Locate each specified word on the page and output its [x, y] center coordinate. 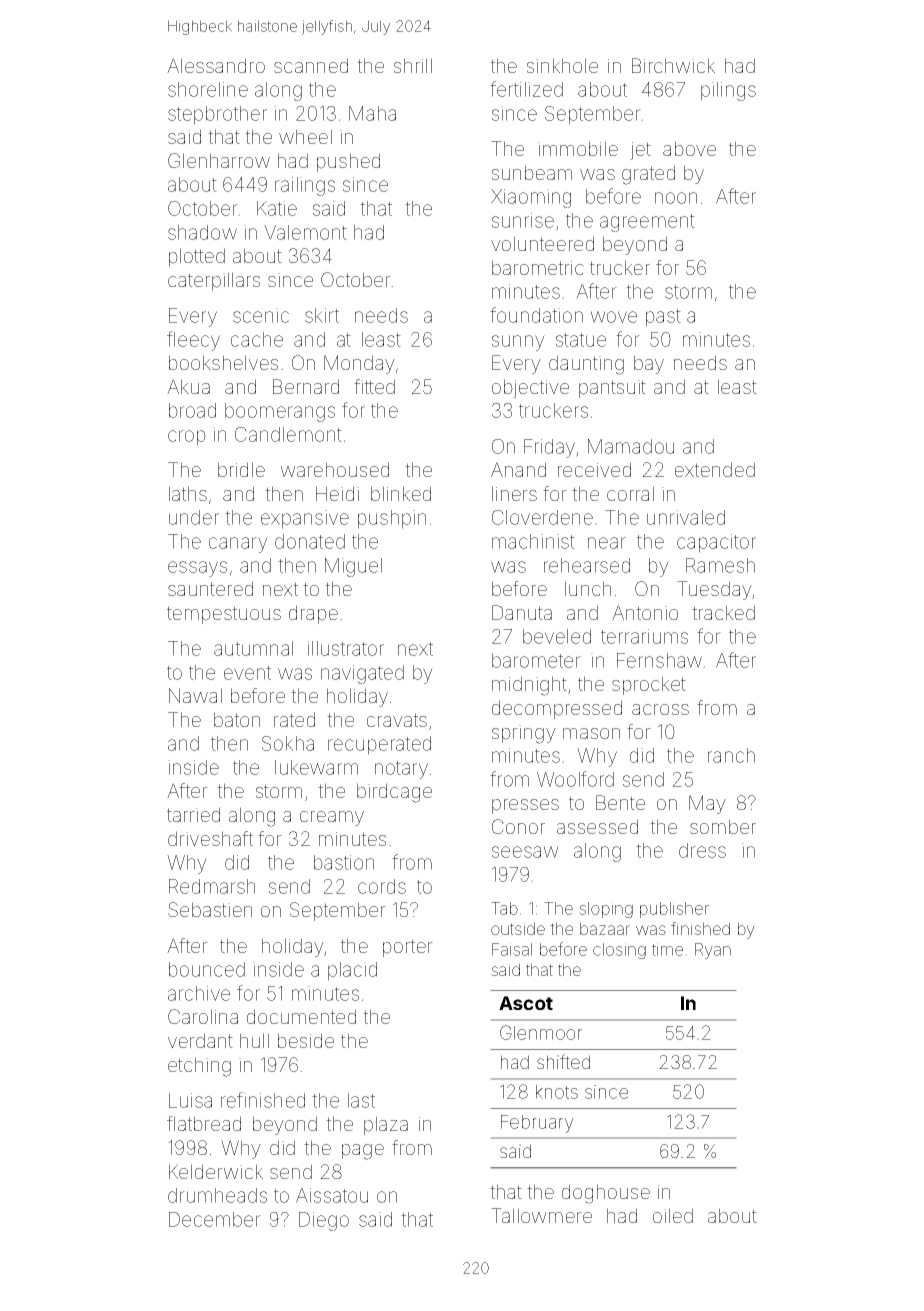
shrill [413, 65]
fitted [374, 386]
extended [715, 469]
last [361, 1100]
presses [525, 806]
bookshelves [223, 362]
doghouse [606, 1194]
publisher [674, 910]
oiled [673, 1215]
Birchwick [673, 65]
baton [237, 719]
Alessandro [216, 65]
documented [301, 1016]
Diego [324, 1221]
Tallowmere [541, 1215]
